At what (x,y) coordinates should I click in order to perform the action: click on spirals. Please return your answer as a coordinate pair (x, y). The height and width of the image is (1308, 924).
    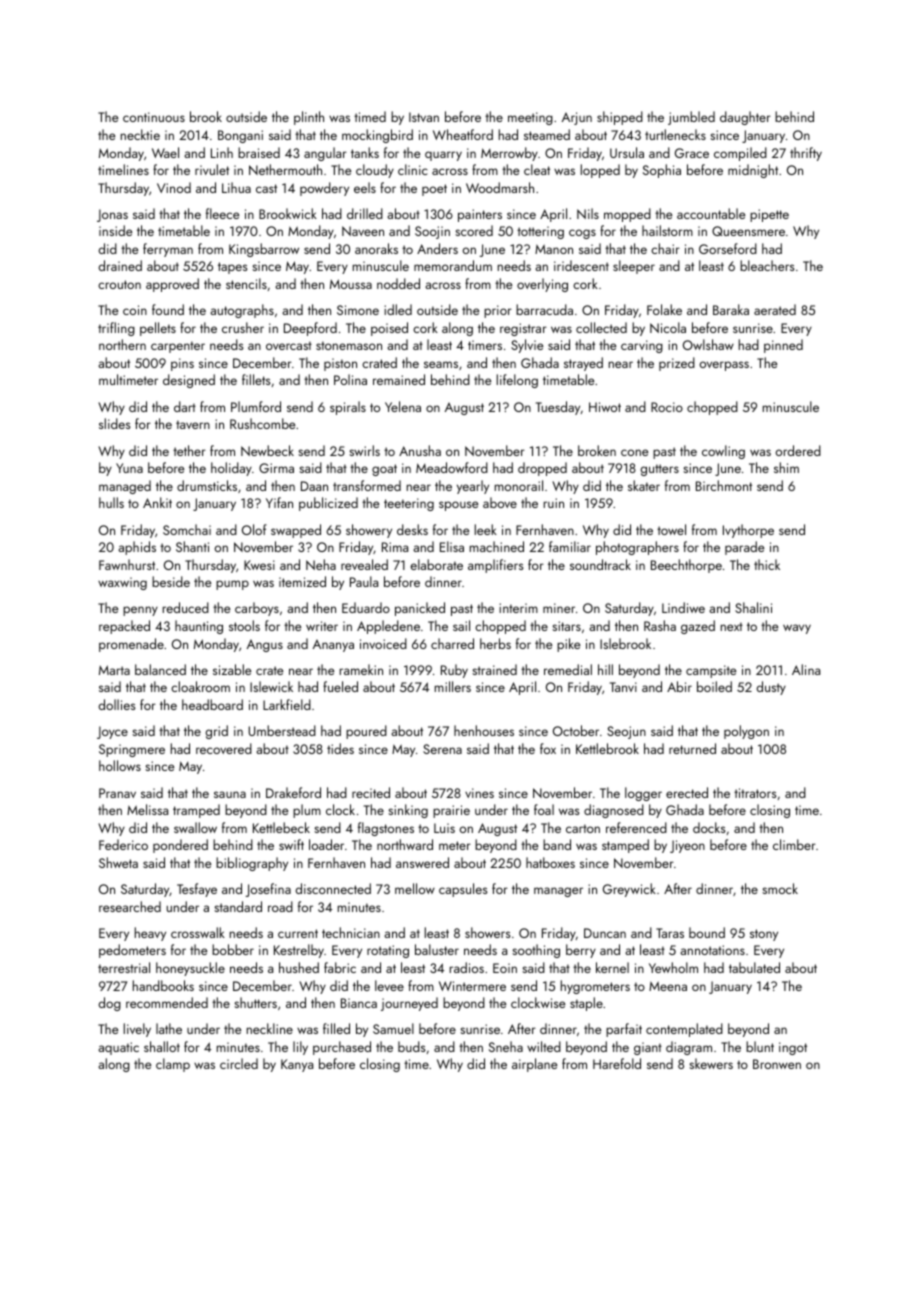
    Looking at the image, I should click on (348, 408).
